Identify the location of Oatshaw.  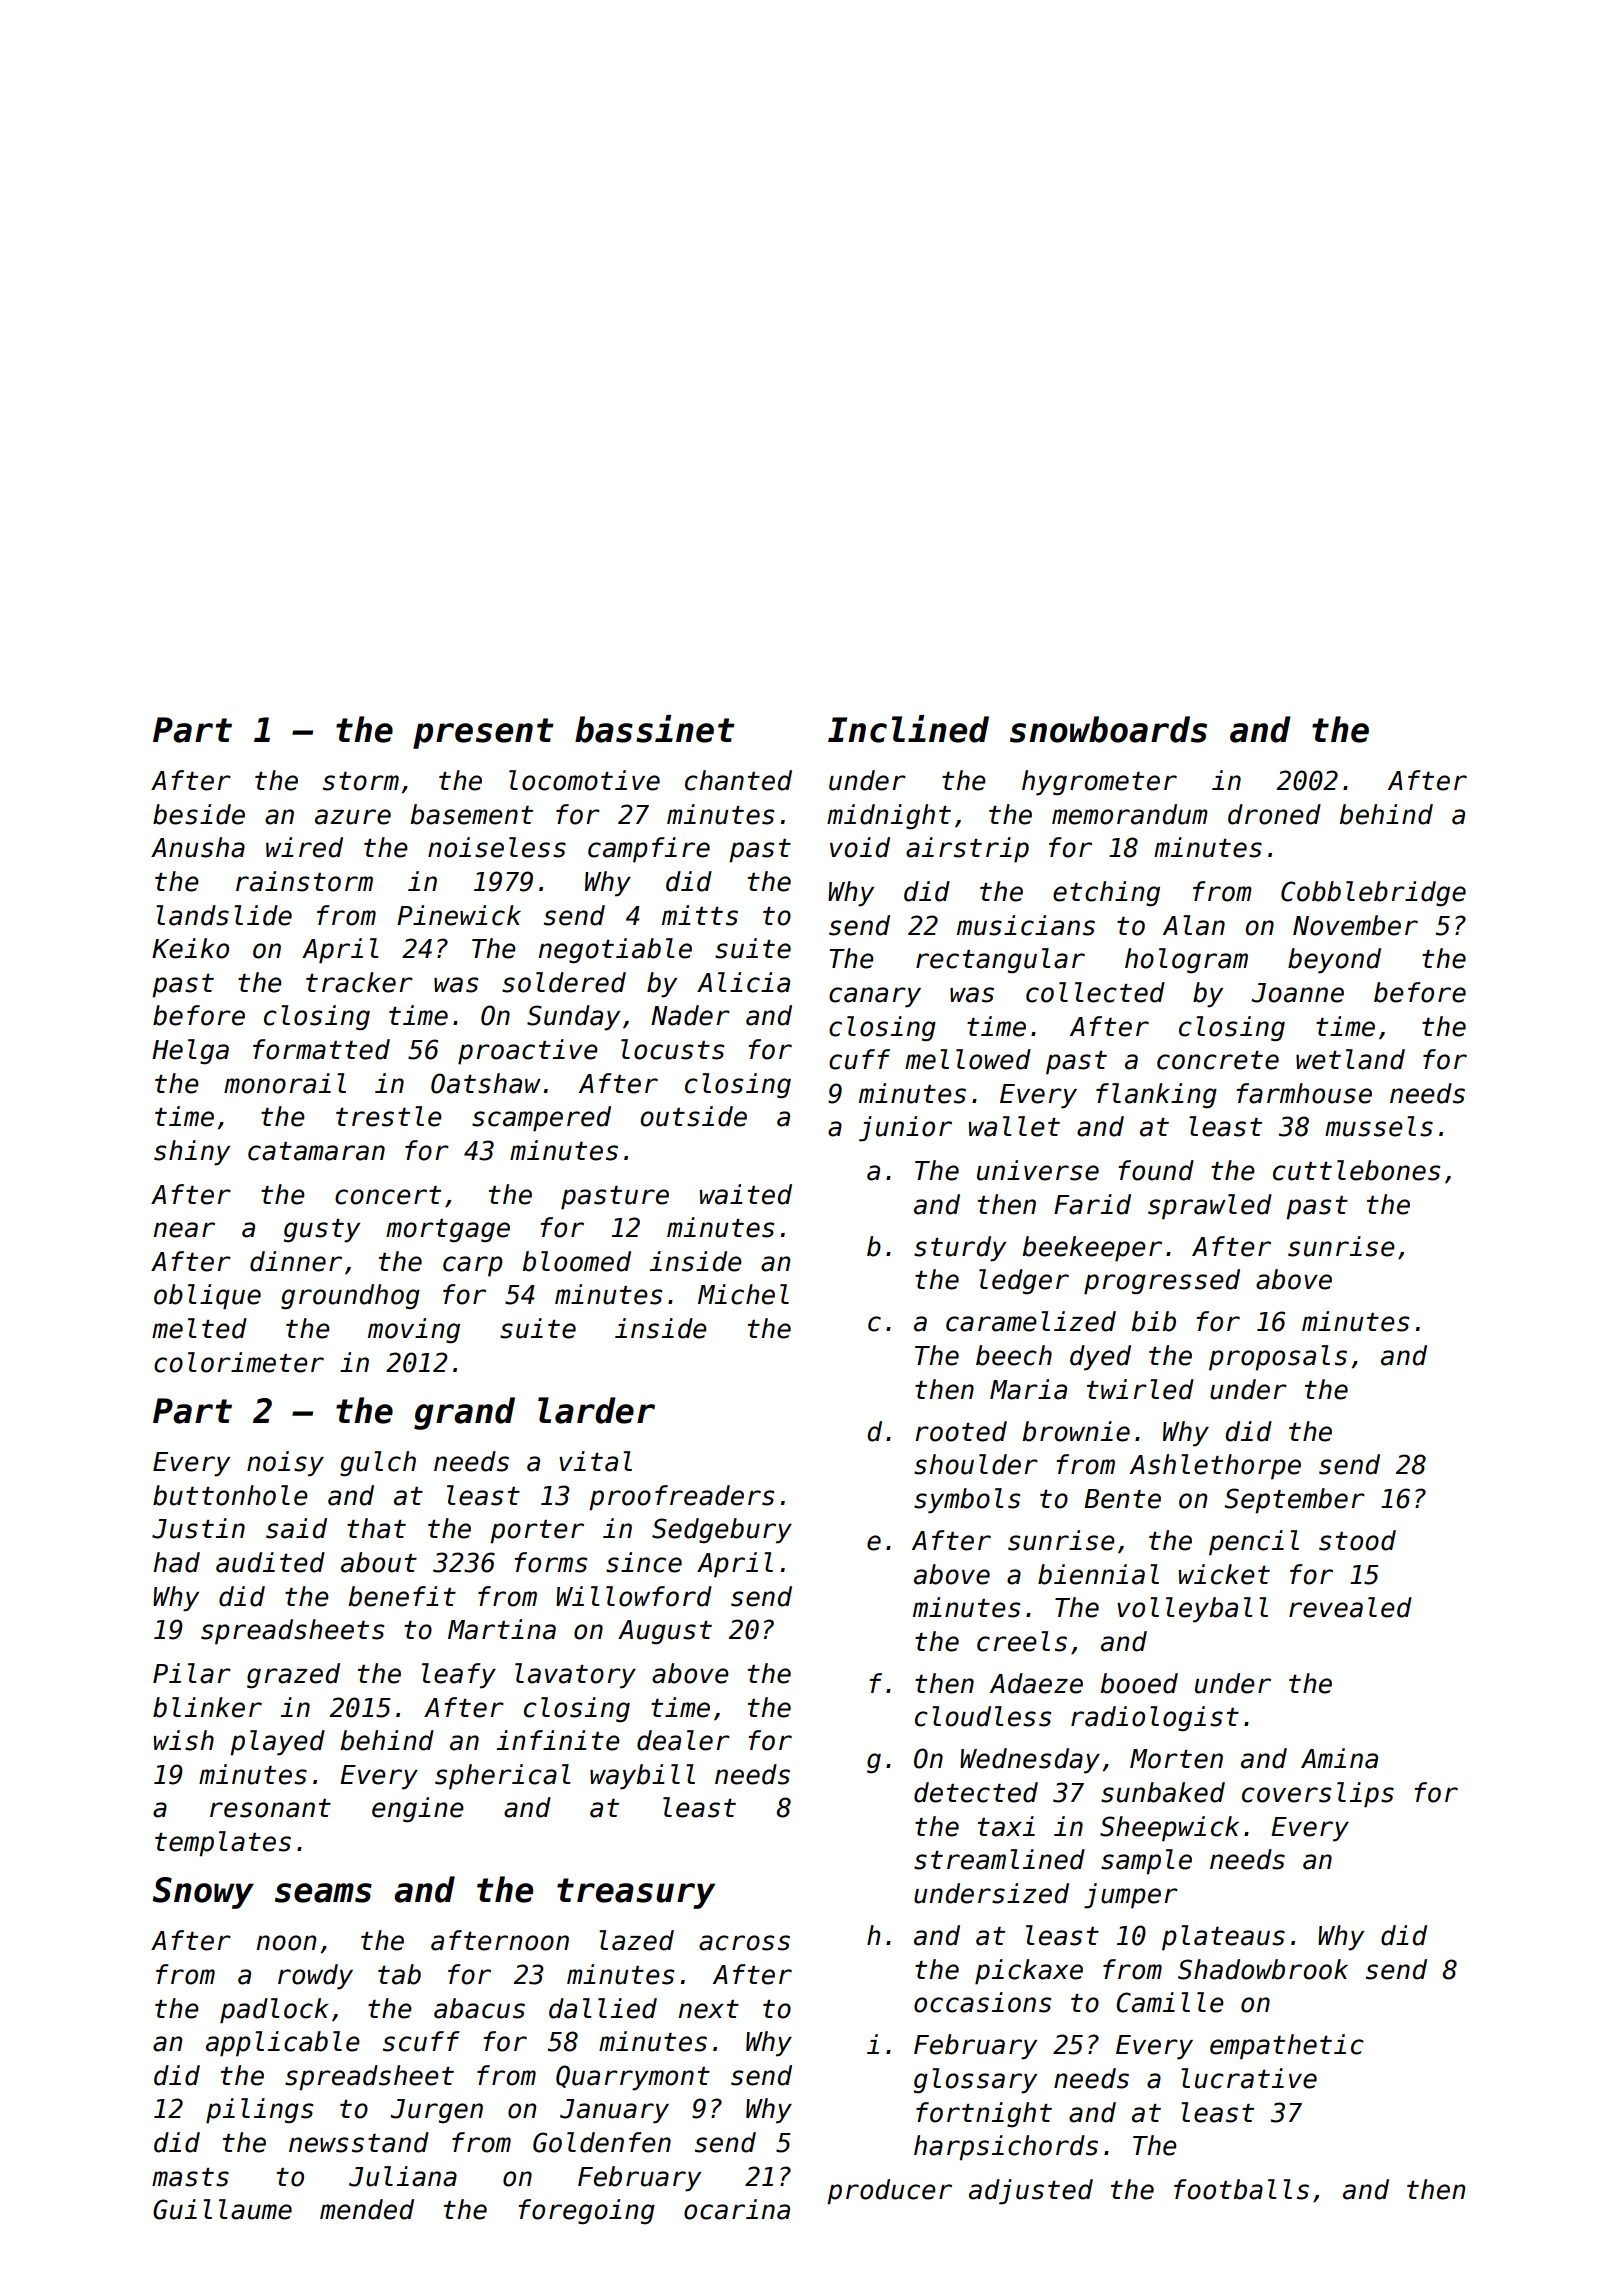
(486, 1083).
